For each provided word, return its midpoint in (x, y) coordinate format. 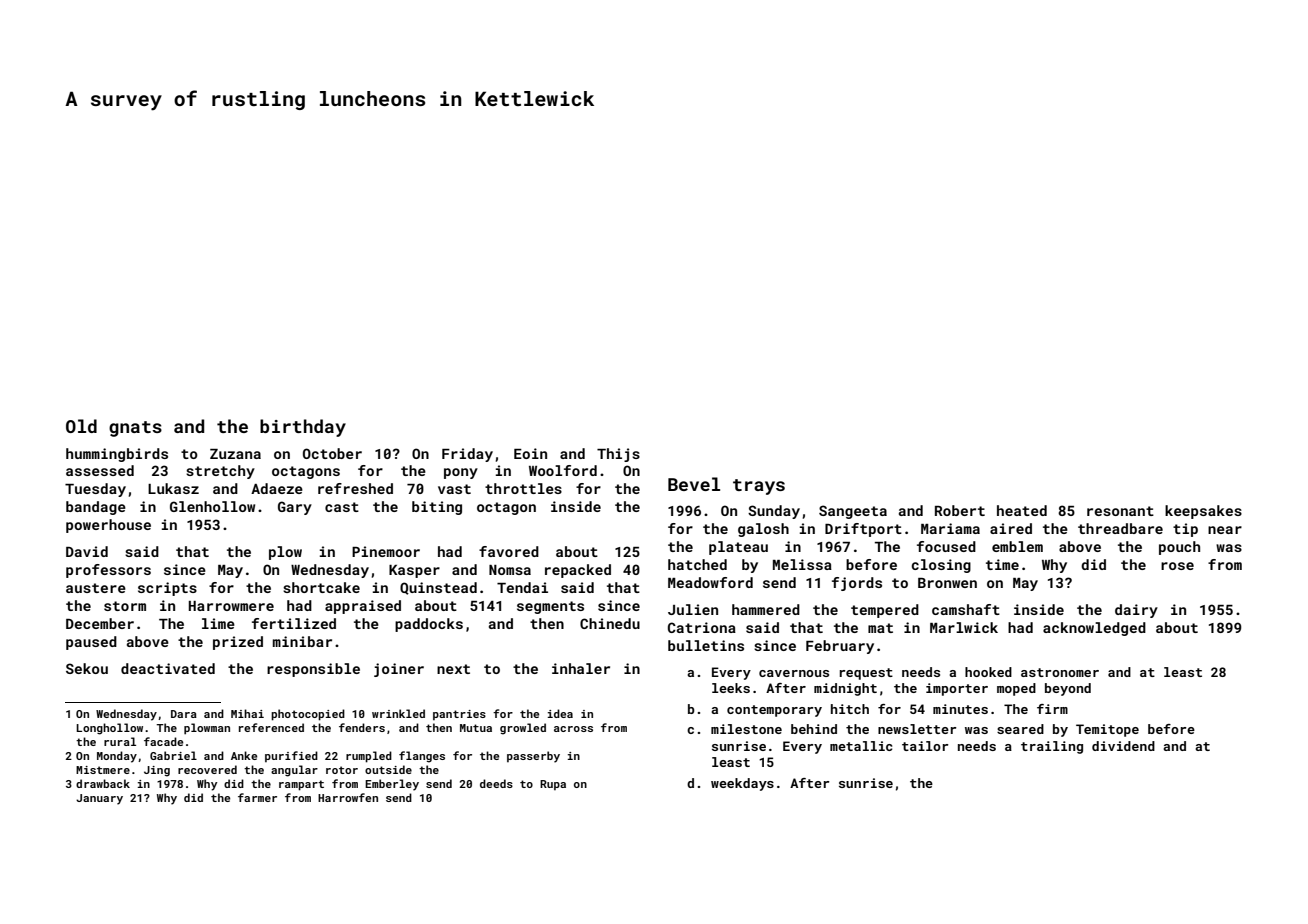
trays (759, 487)
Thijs (618, 455)
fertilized (294, 623)
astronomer (1060, 672)
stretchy (220, 472)
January (99, 799)
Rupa (553, 785)
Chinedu (610, 623)
